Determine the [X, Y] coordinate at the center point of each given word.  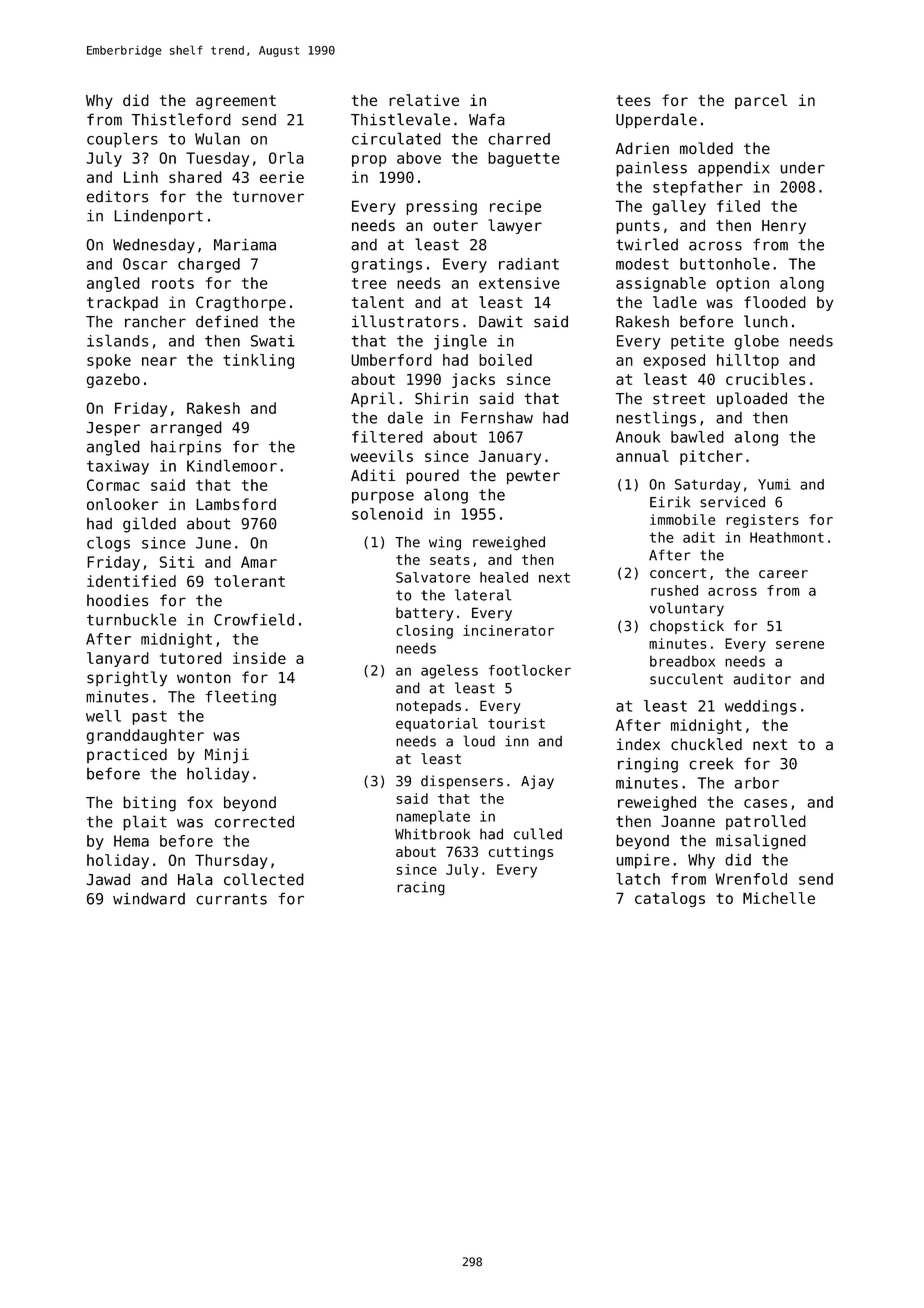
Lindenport [158, 217]
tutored [191, 658]
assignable [661, 284]
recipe [515, 207]
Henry [784, 227]
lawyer [515, 226]
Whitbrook [432, 834]
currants [231, 899]
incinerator [508, 630]
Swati [273, 341]
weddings [760, 707]
